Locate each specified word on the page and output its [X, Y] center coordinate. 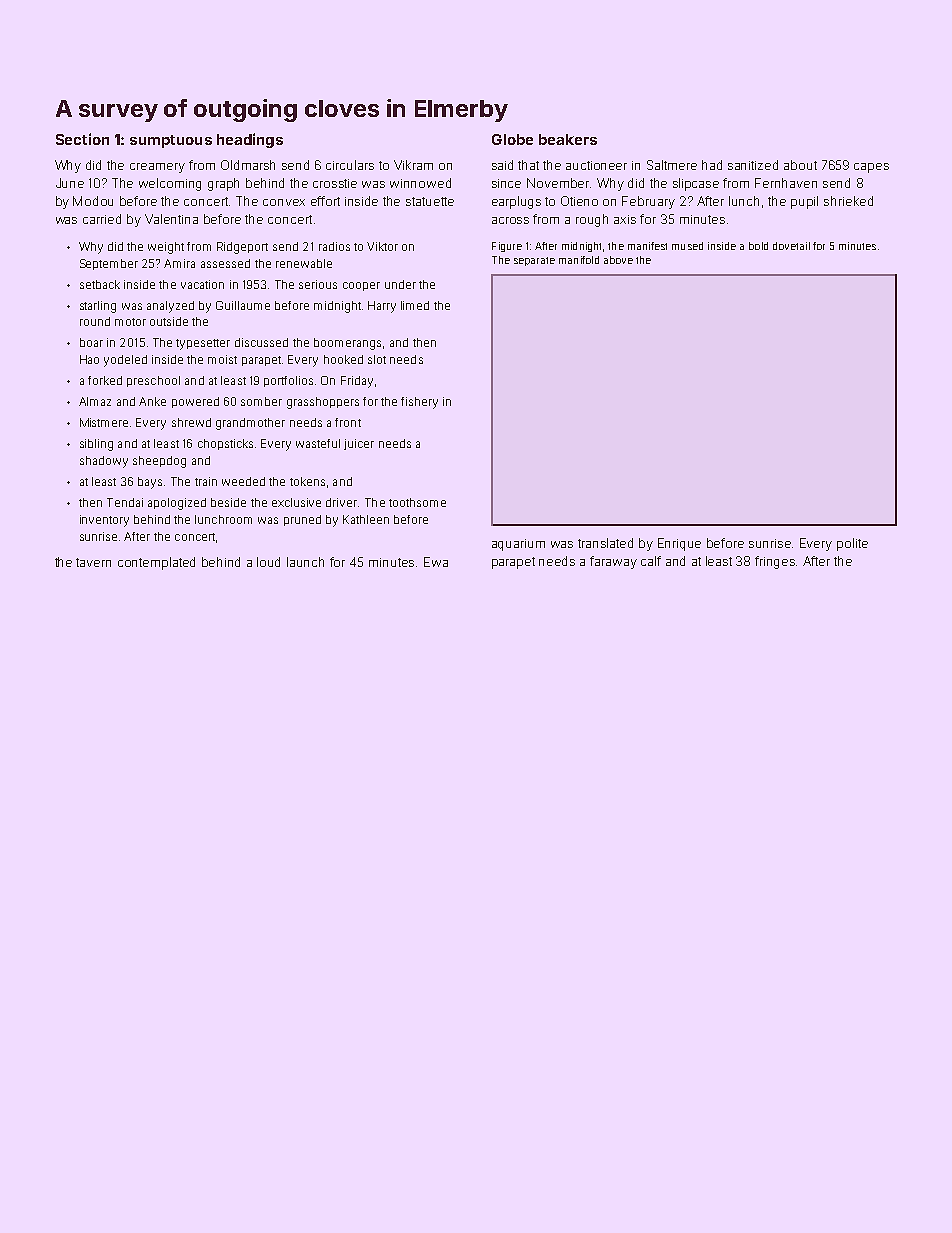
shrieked [848, 201]
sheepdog [159, 462]
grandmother [250, 424]
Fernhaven [786, 183]
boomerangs [347, 344]
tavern [93, 562]
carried [102, 219]
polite [852, 544]
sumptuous [171, 141]
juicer [359, 444]
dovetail [791, 246]
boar [91, 342]
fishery [419, 403]
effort [325, 201]
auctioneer [596, 165]
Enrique [679, 544]
